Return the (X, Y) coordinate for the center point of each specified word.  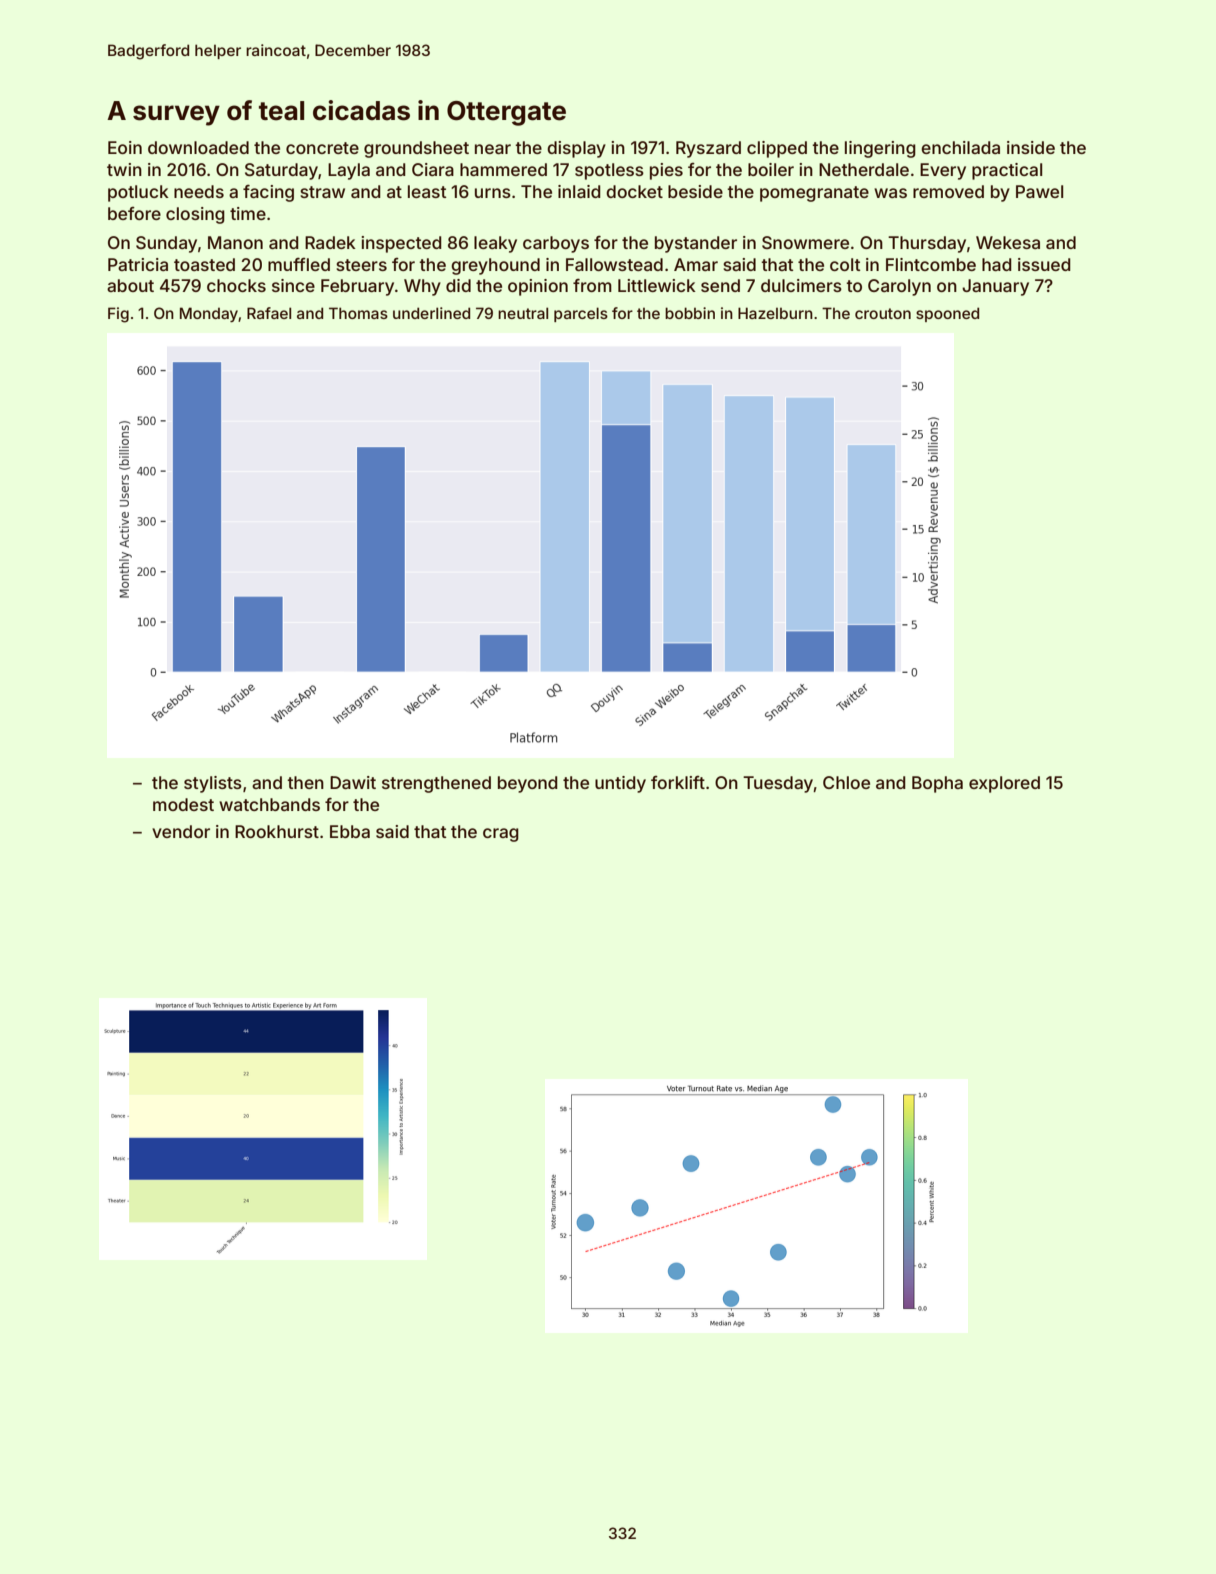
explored (1004, 784)
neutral (523, 313)
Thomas (358, 313)
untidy (620, 784)
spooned (947, 314)
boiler (771, 169)
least (427, 191)
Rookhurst (277, 831)
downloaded (198, 147)
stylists (213, 784)
